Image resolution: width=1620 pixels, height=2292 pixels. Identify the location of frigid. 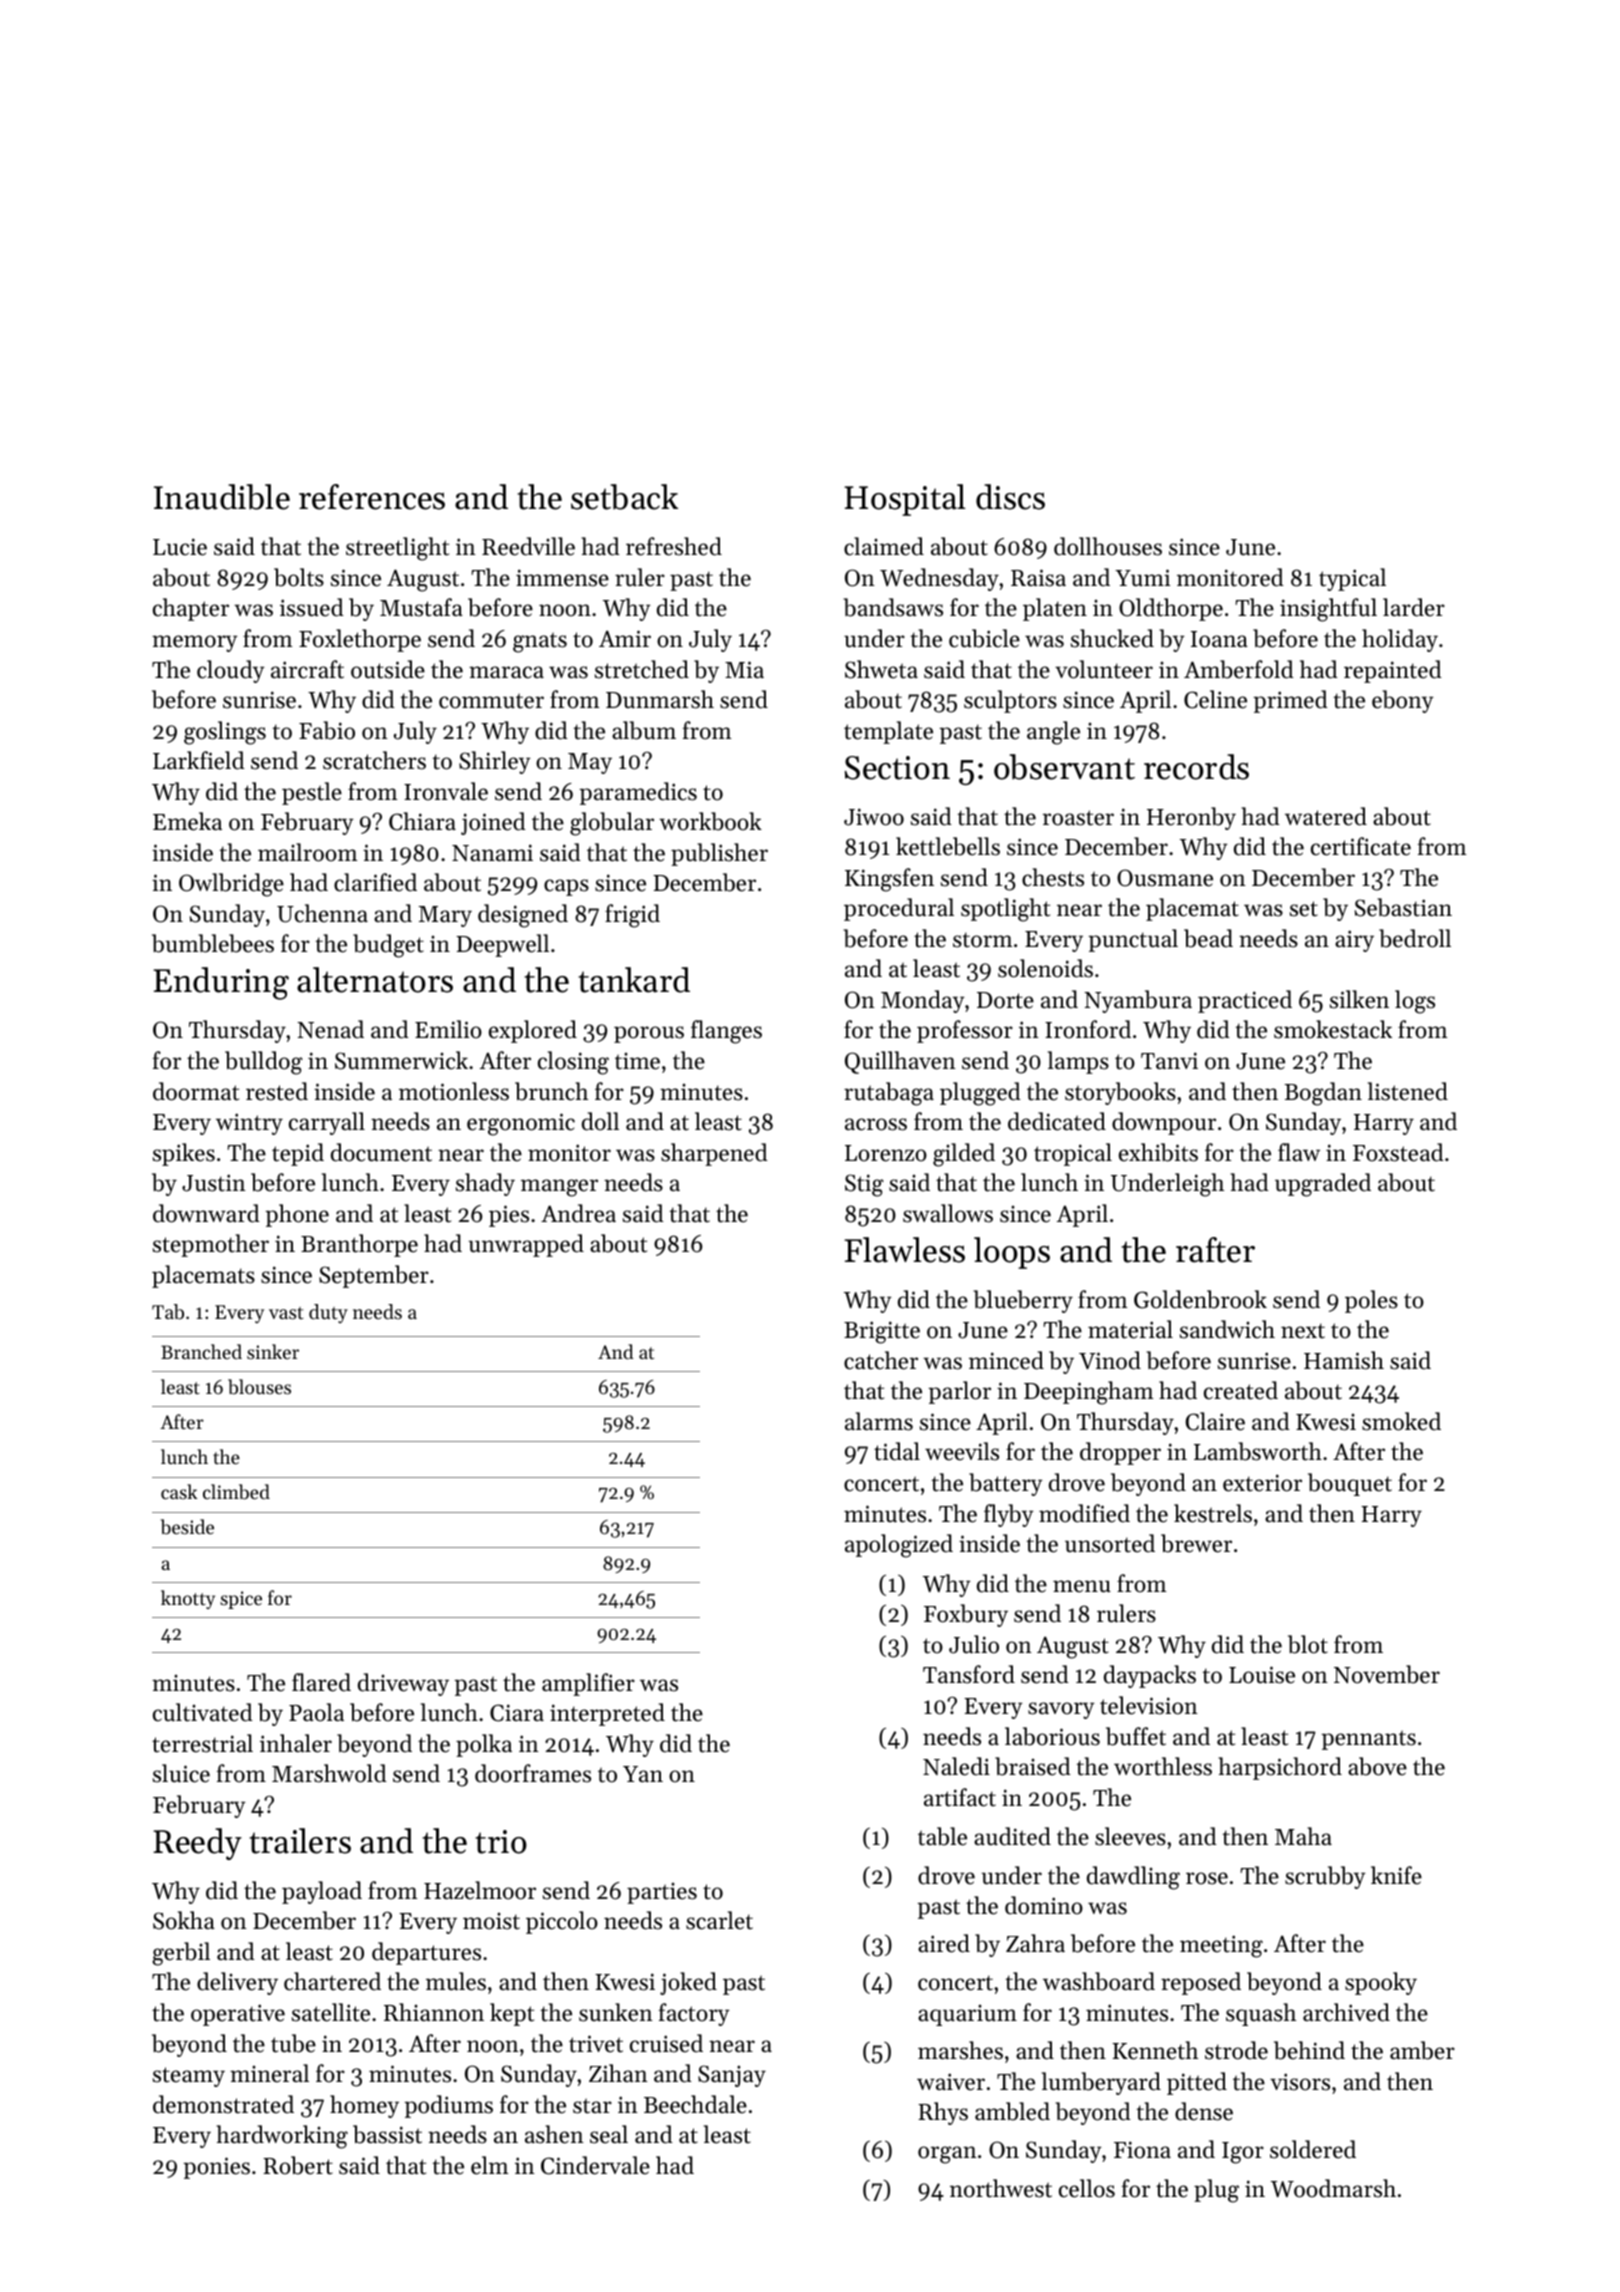
(632, 916).
